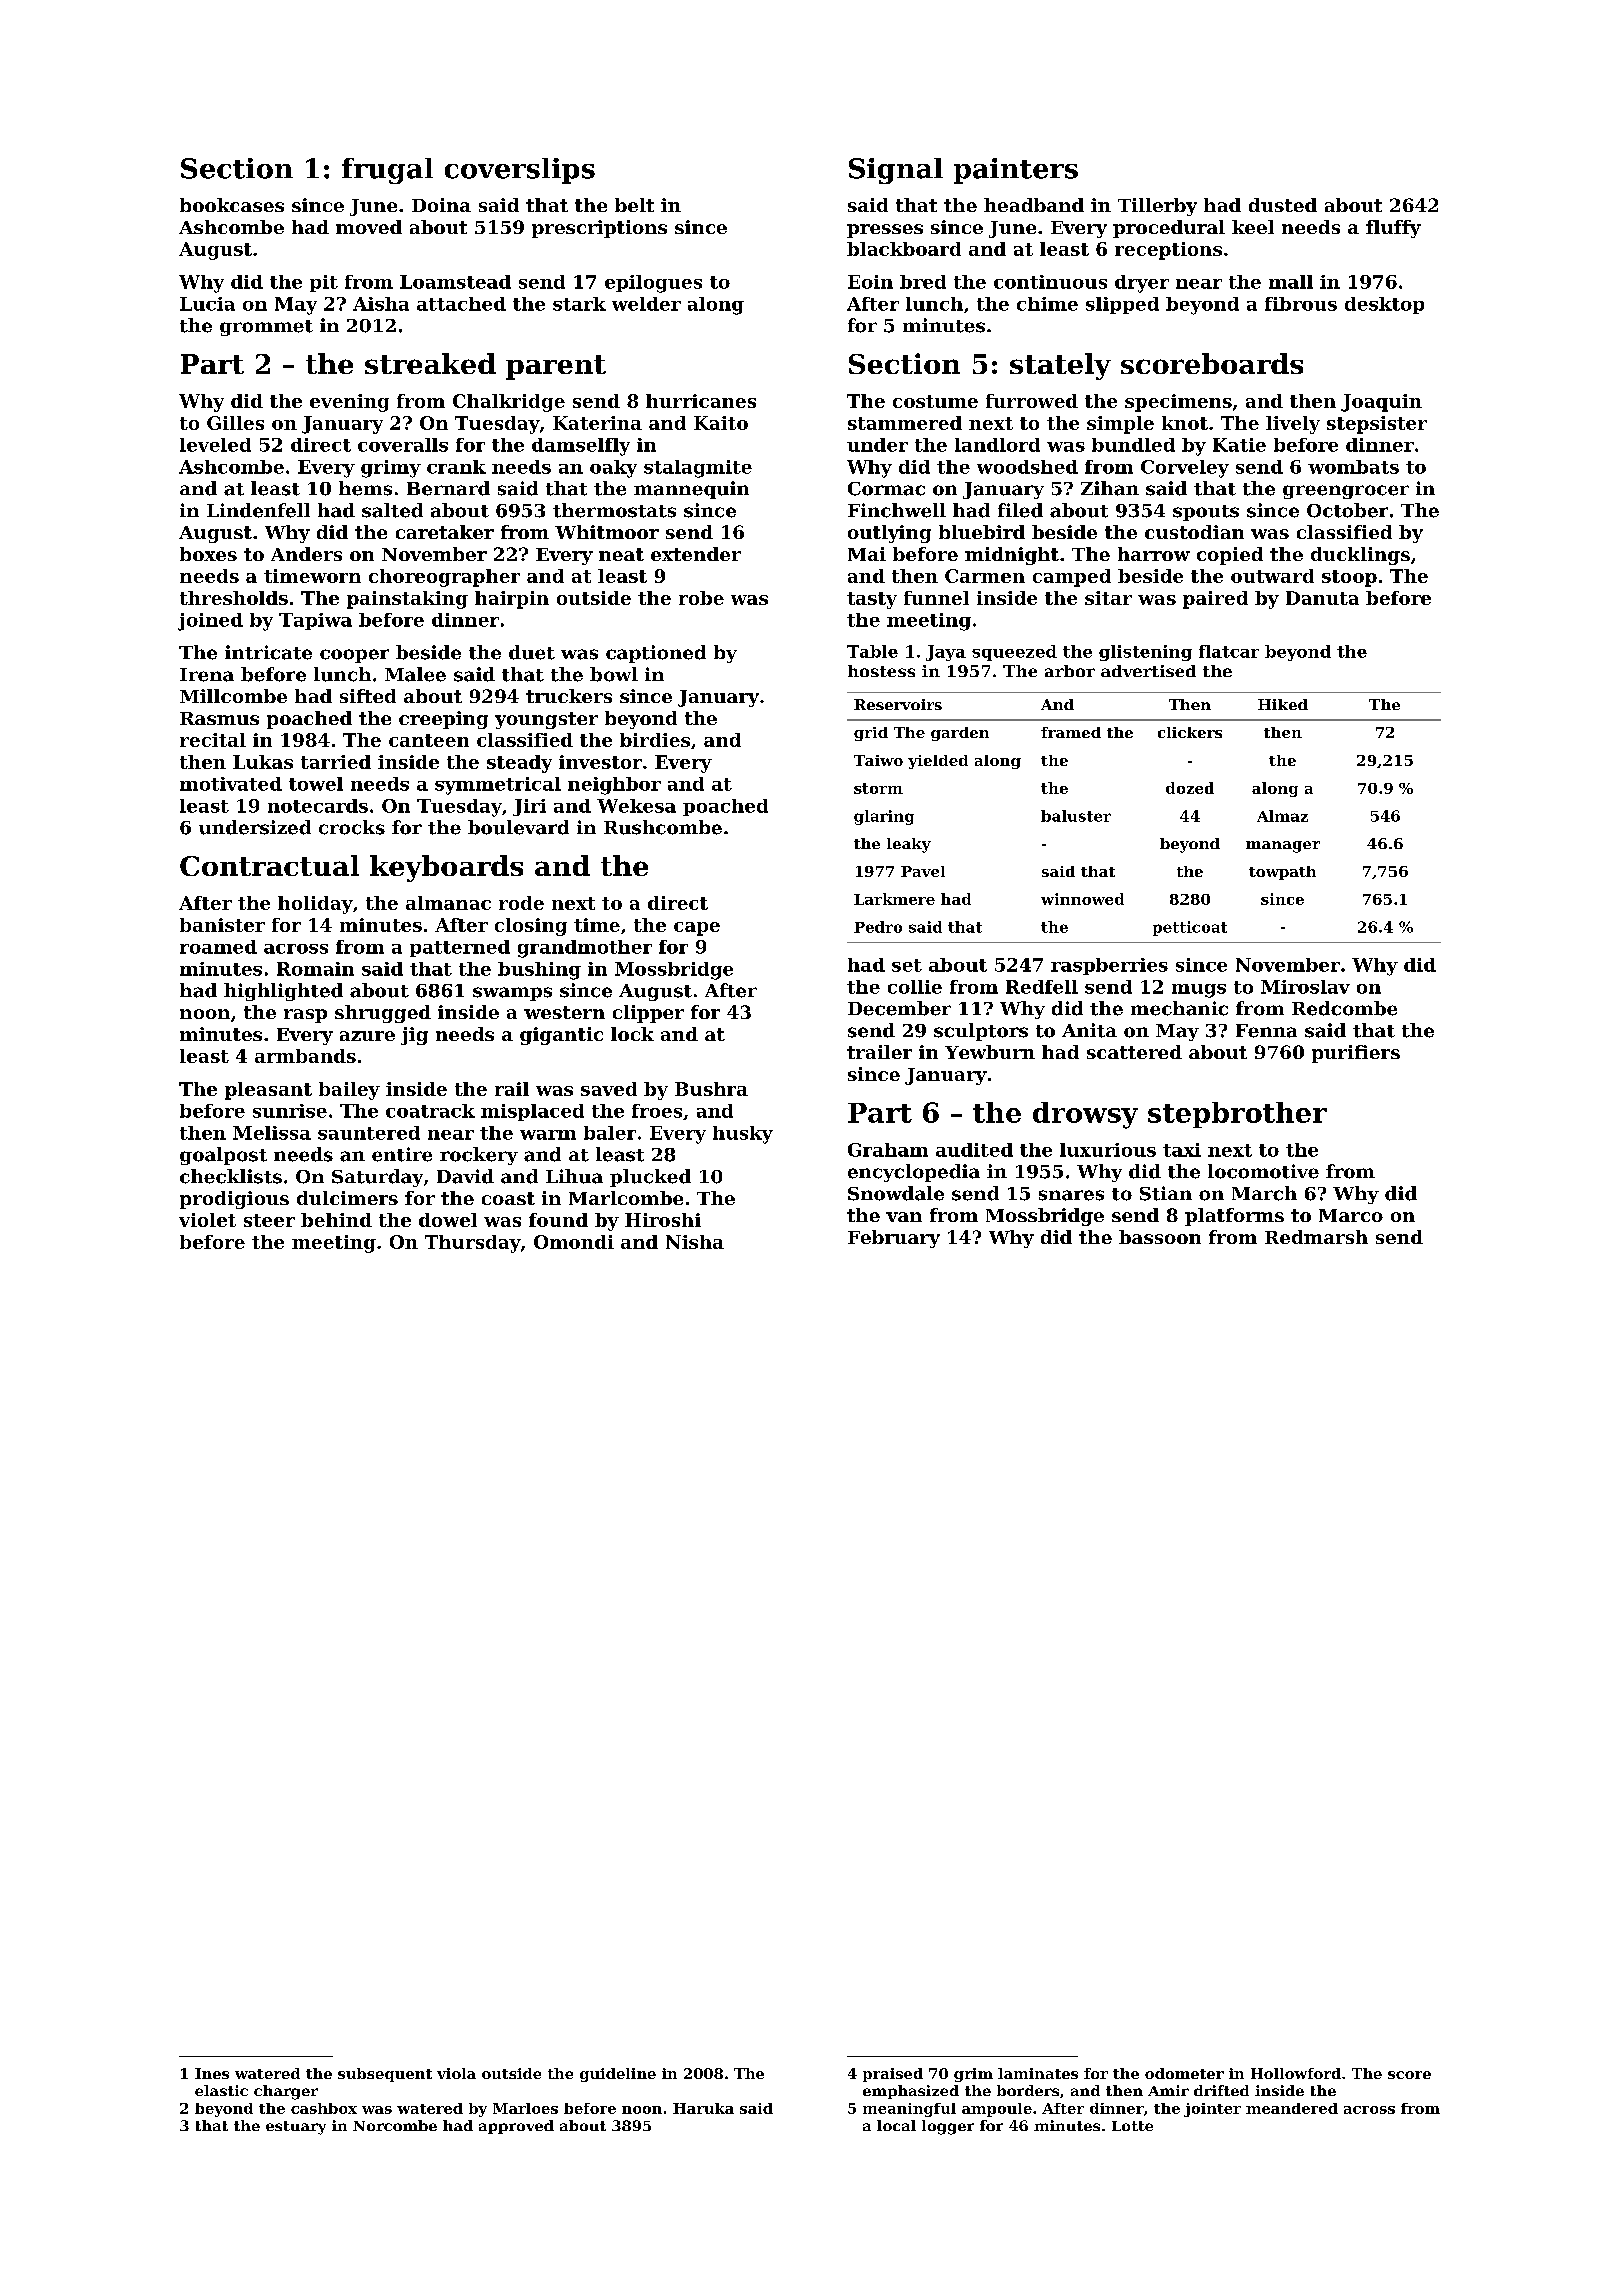 The width and height of the screenshot is (1620, 2292). I want to click on purifiers, so click(1356, 1054).
